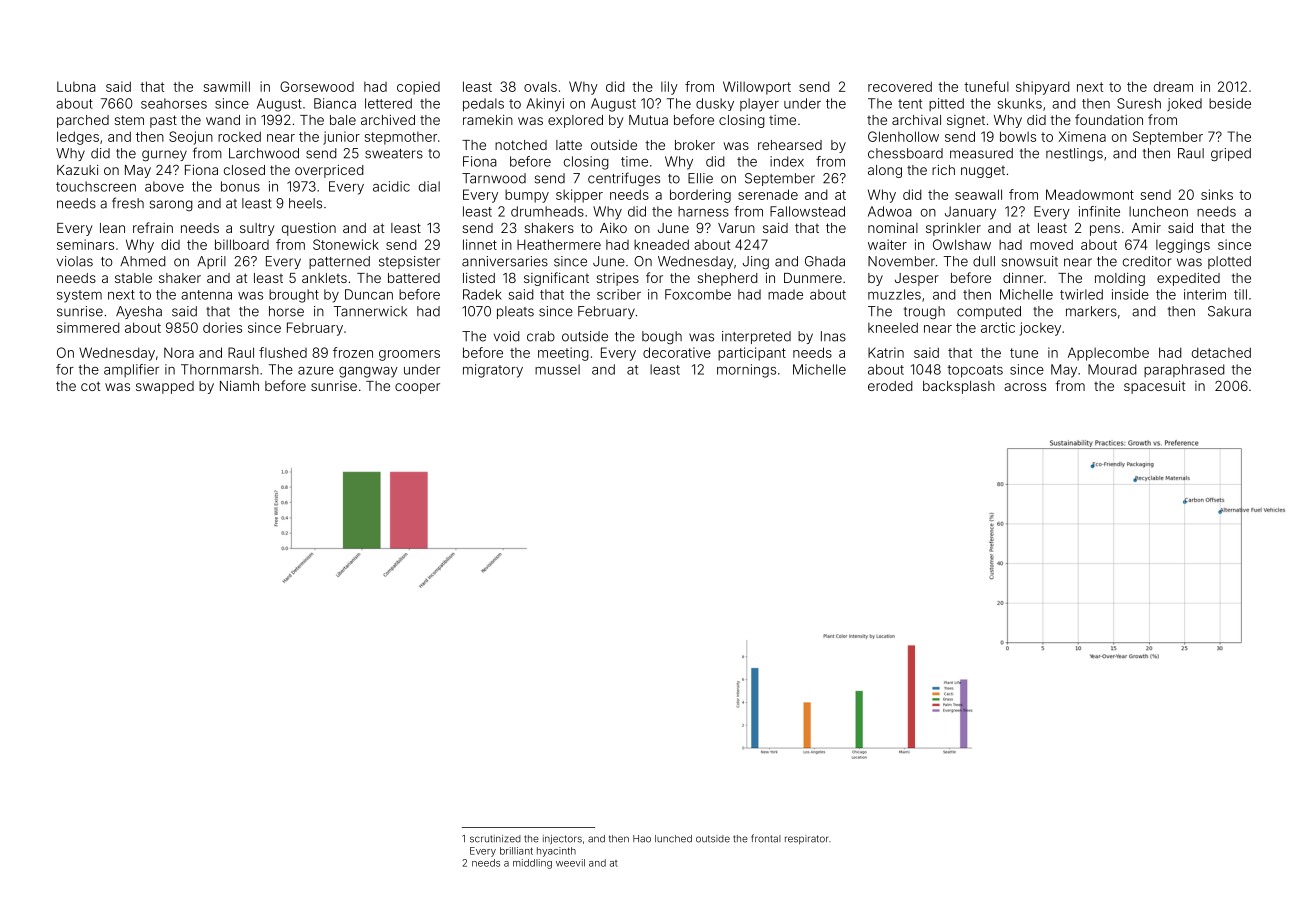  Describe the element at coordinates (317, 86) in the screenshot. I see `Gorsewood` at that location.
